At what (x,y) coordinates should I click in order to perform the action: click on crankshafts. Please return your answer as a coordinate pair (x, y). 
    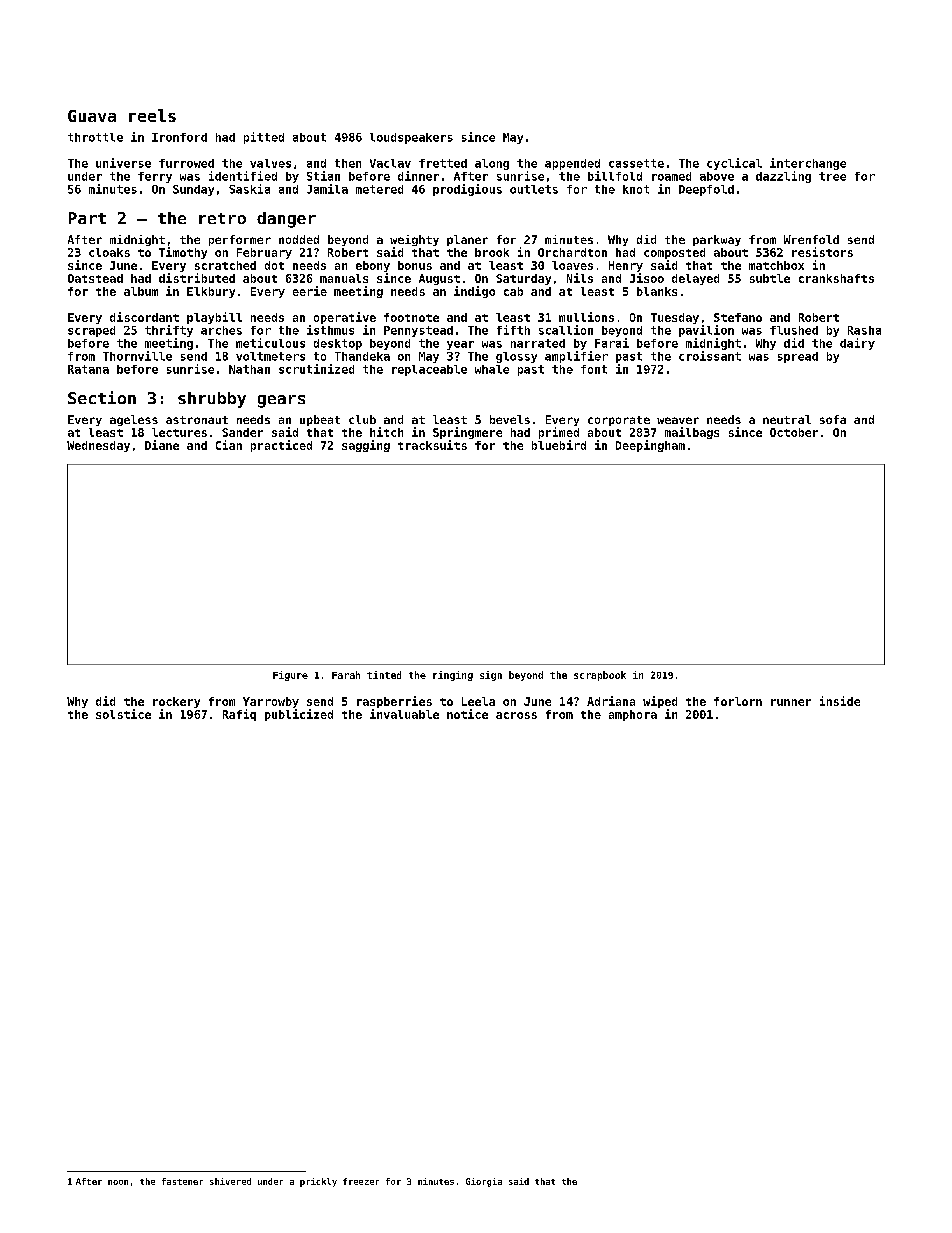
    Looking at the image, I should click on (836, 278).
